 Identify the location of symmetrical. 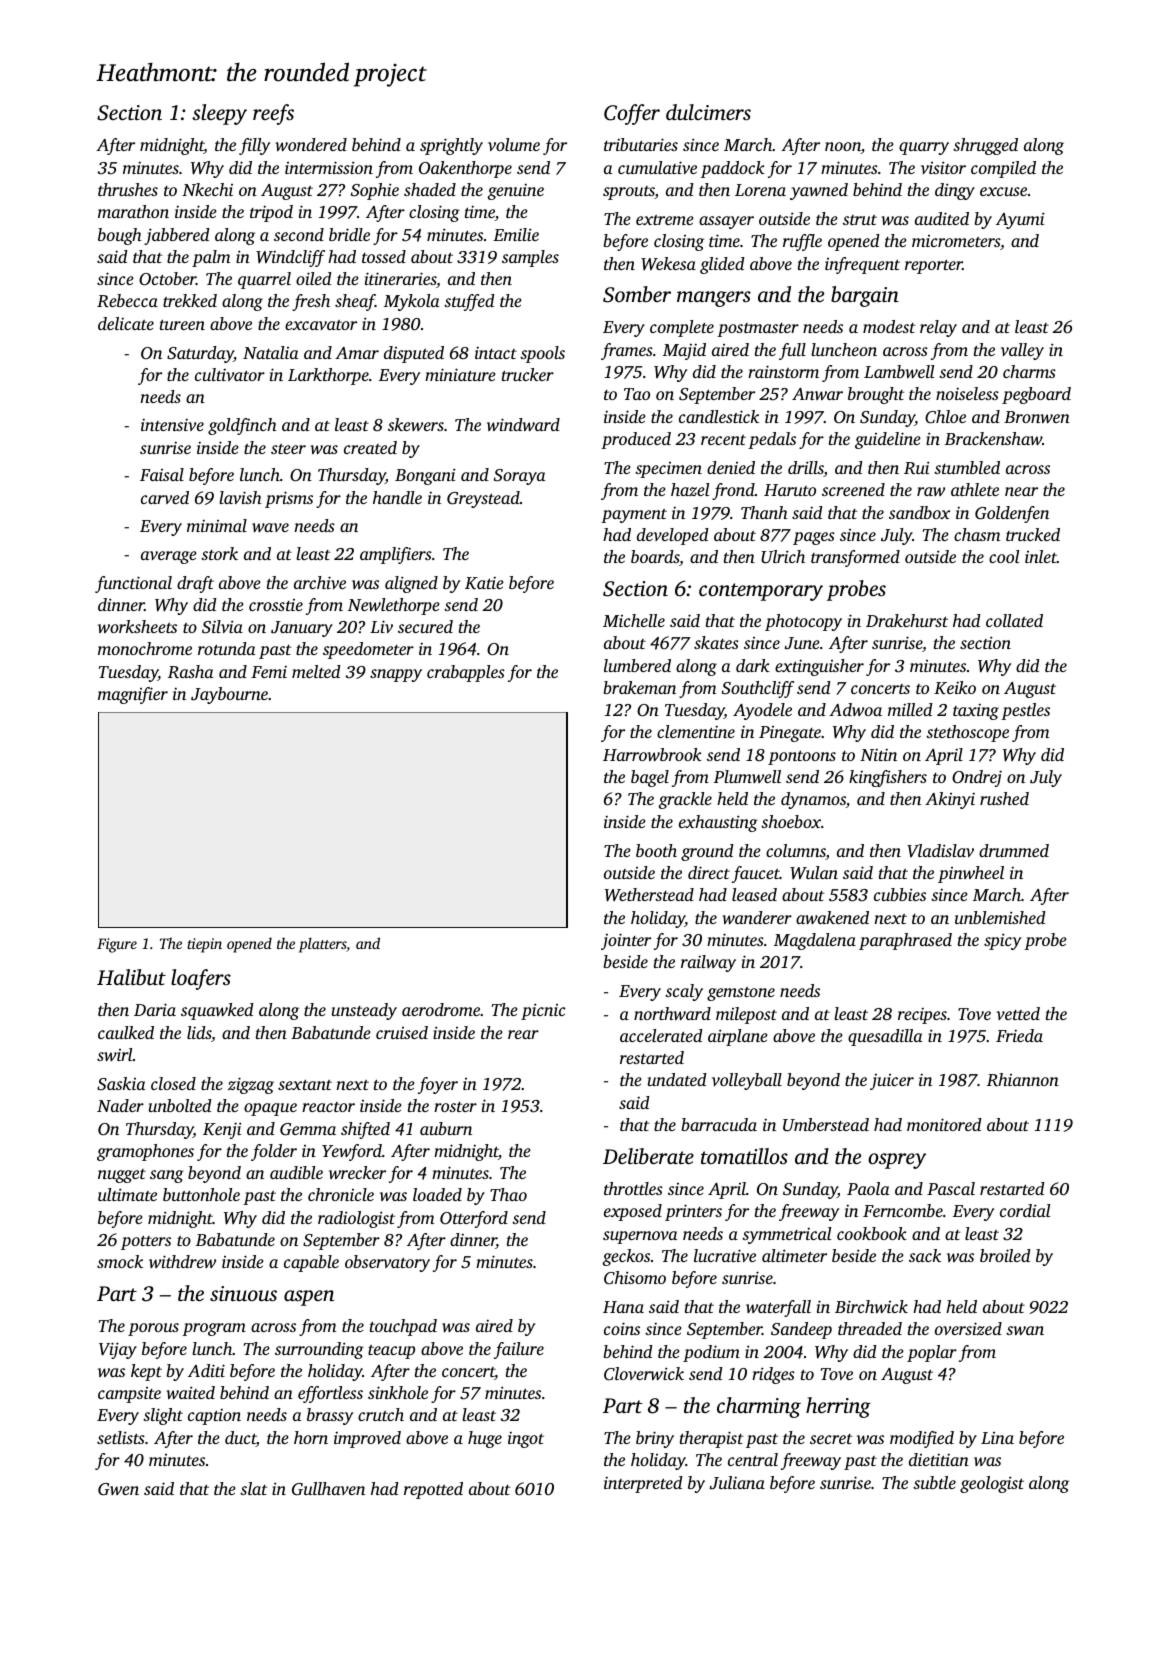
(786, 1235).
